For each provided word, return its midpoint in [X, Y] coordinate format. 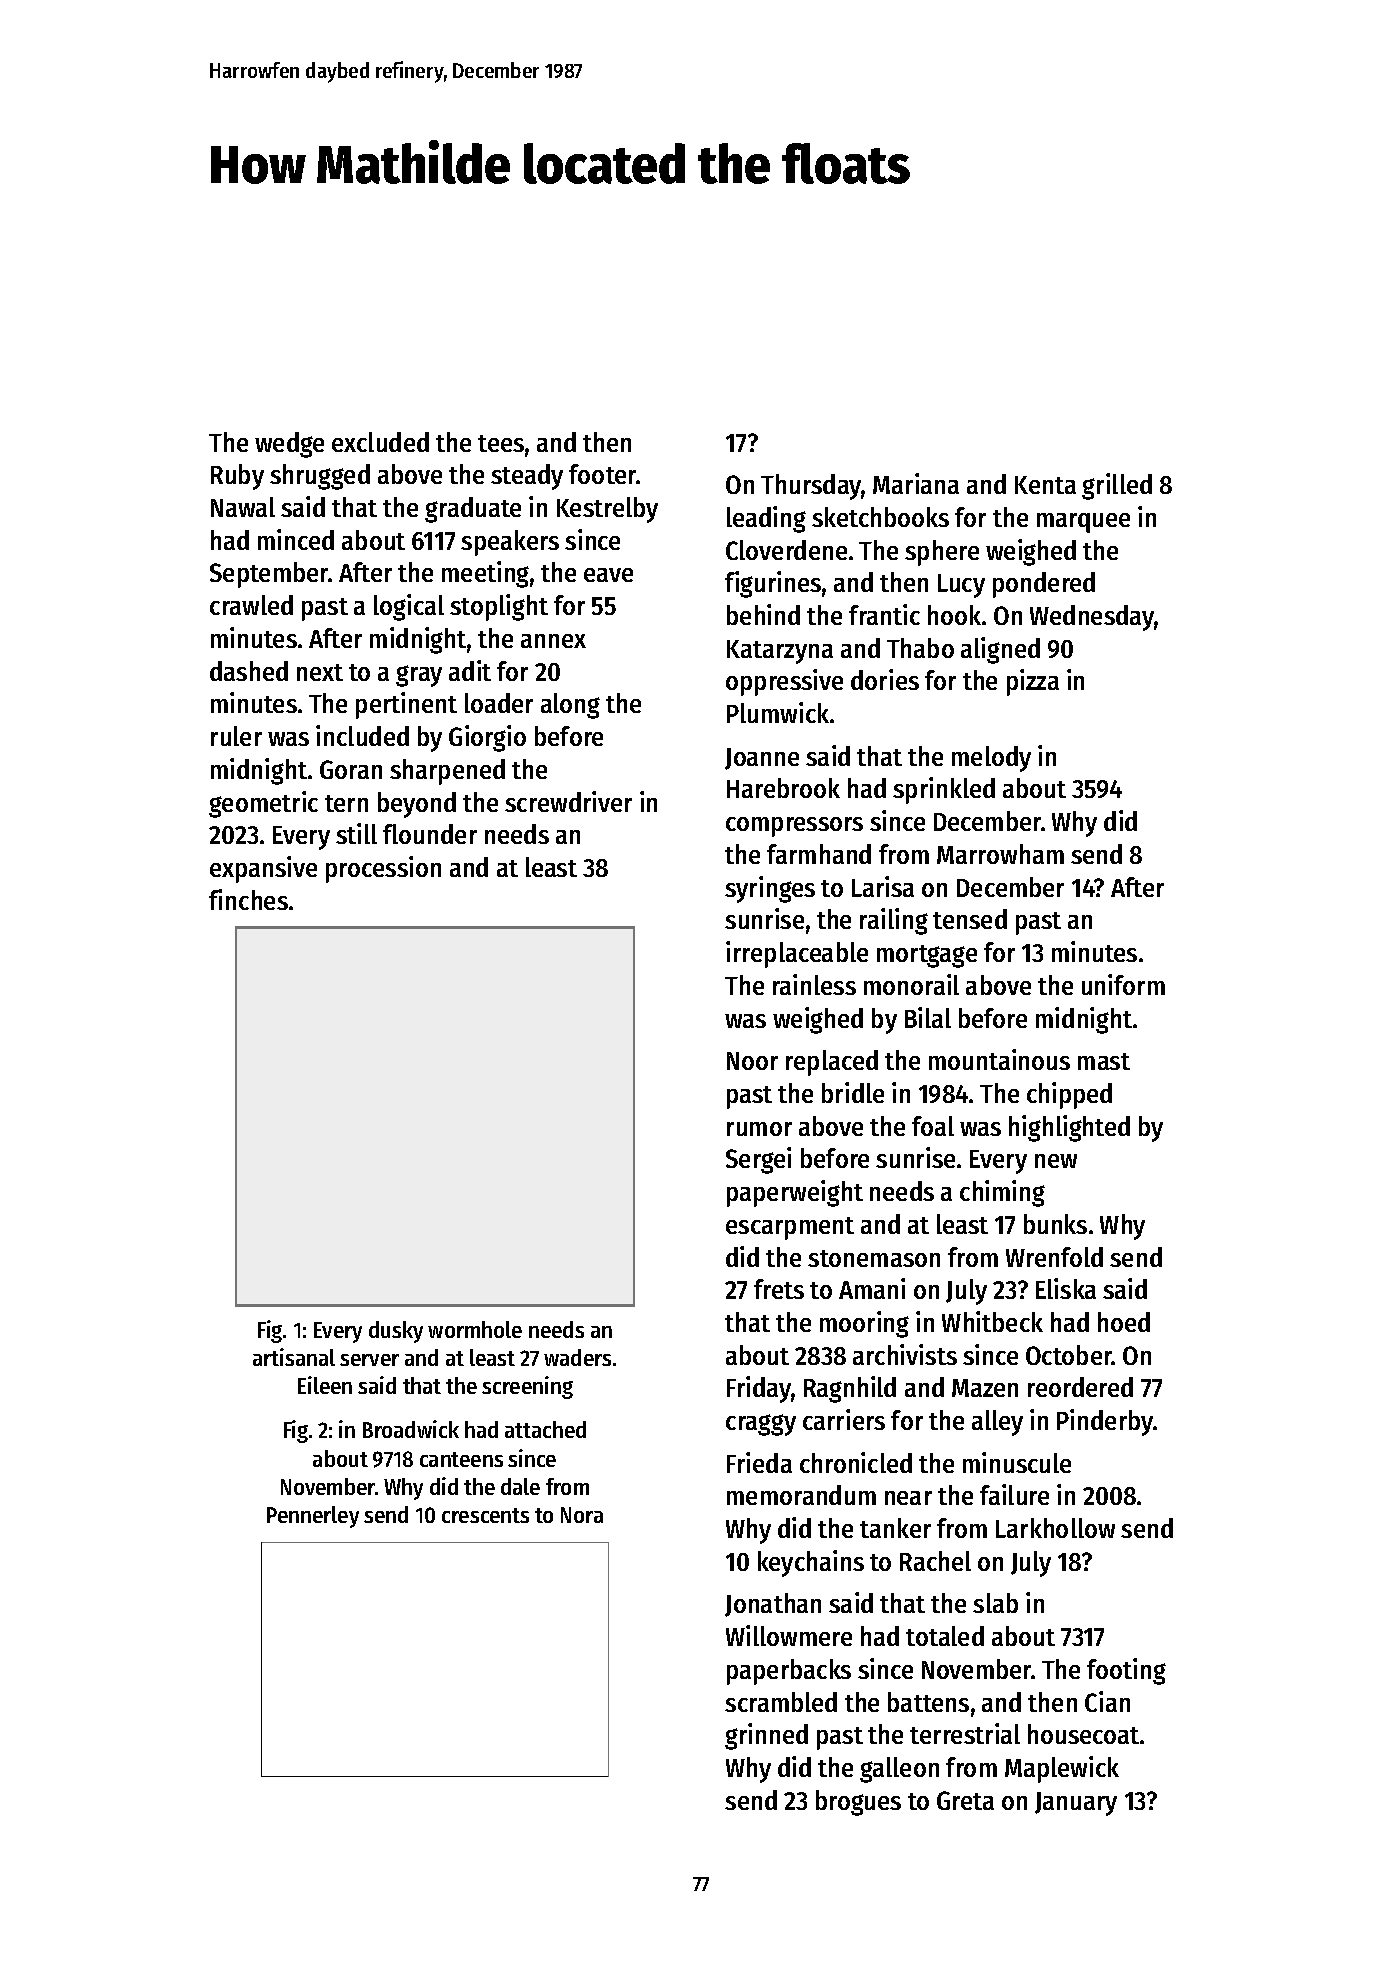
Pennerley [313, 1517]
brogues [858, 1803]
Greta [965, 1800]
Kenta [1045, 485]
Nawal [243, 507]
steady [527, 477]
